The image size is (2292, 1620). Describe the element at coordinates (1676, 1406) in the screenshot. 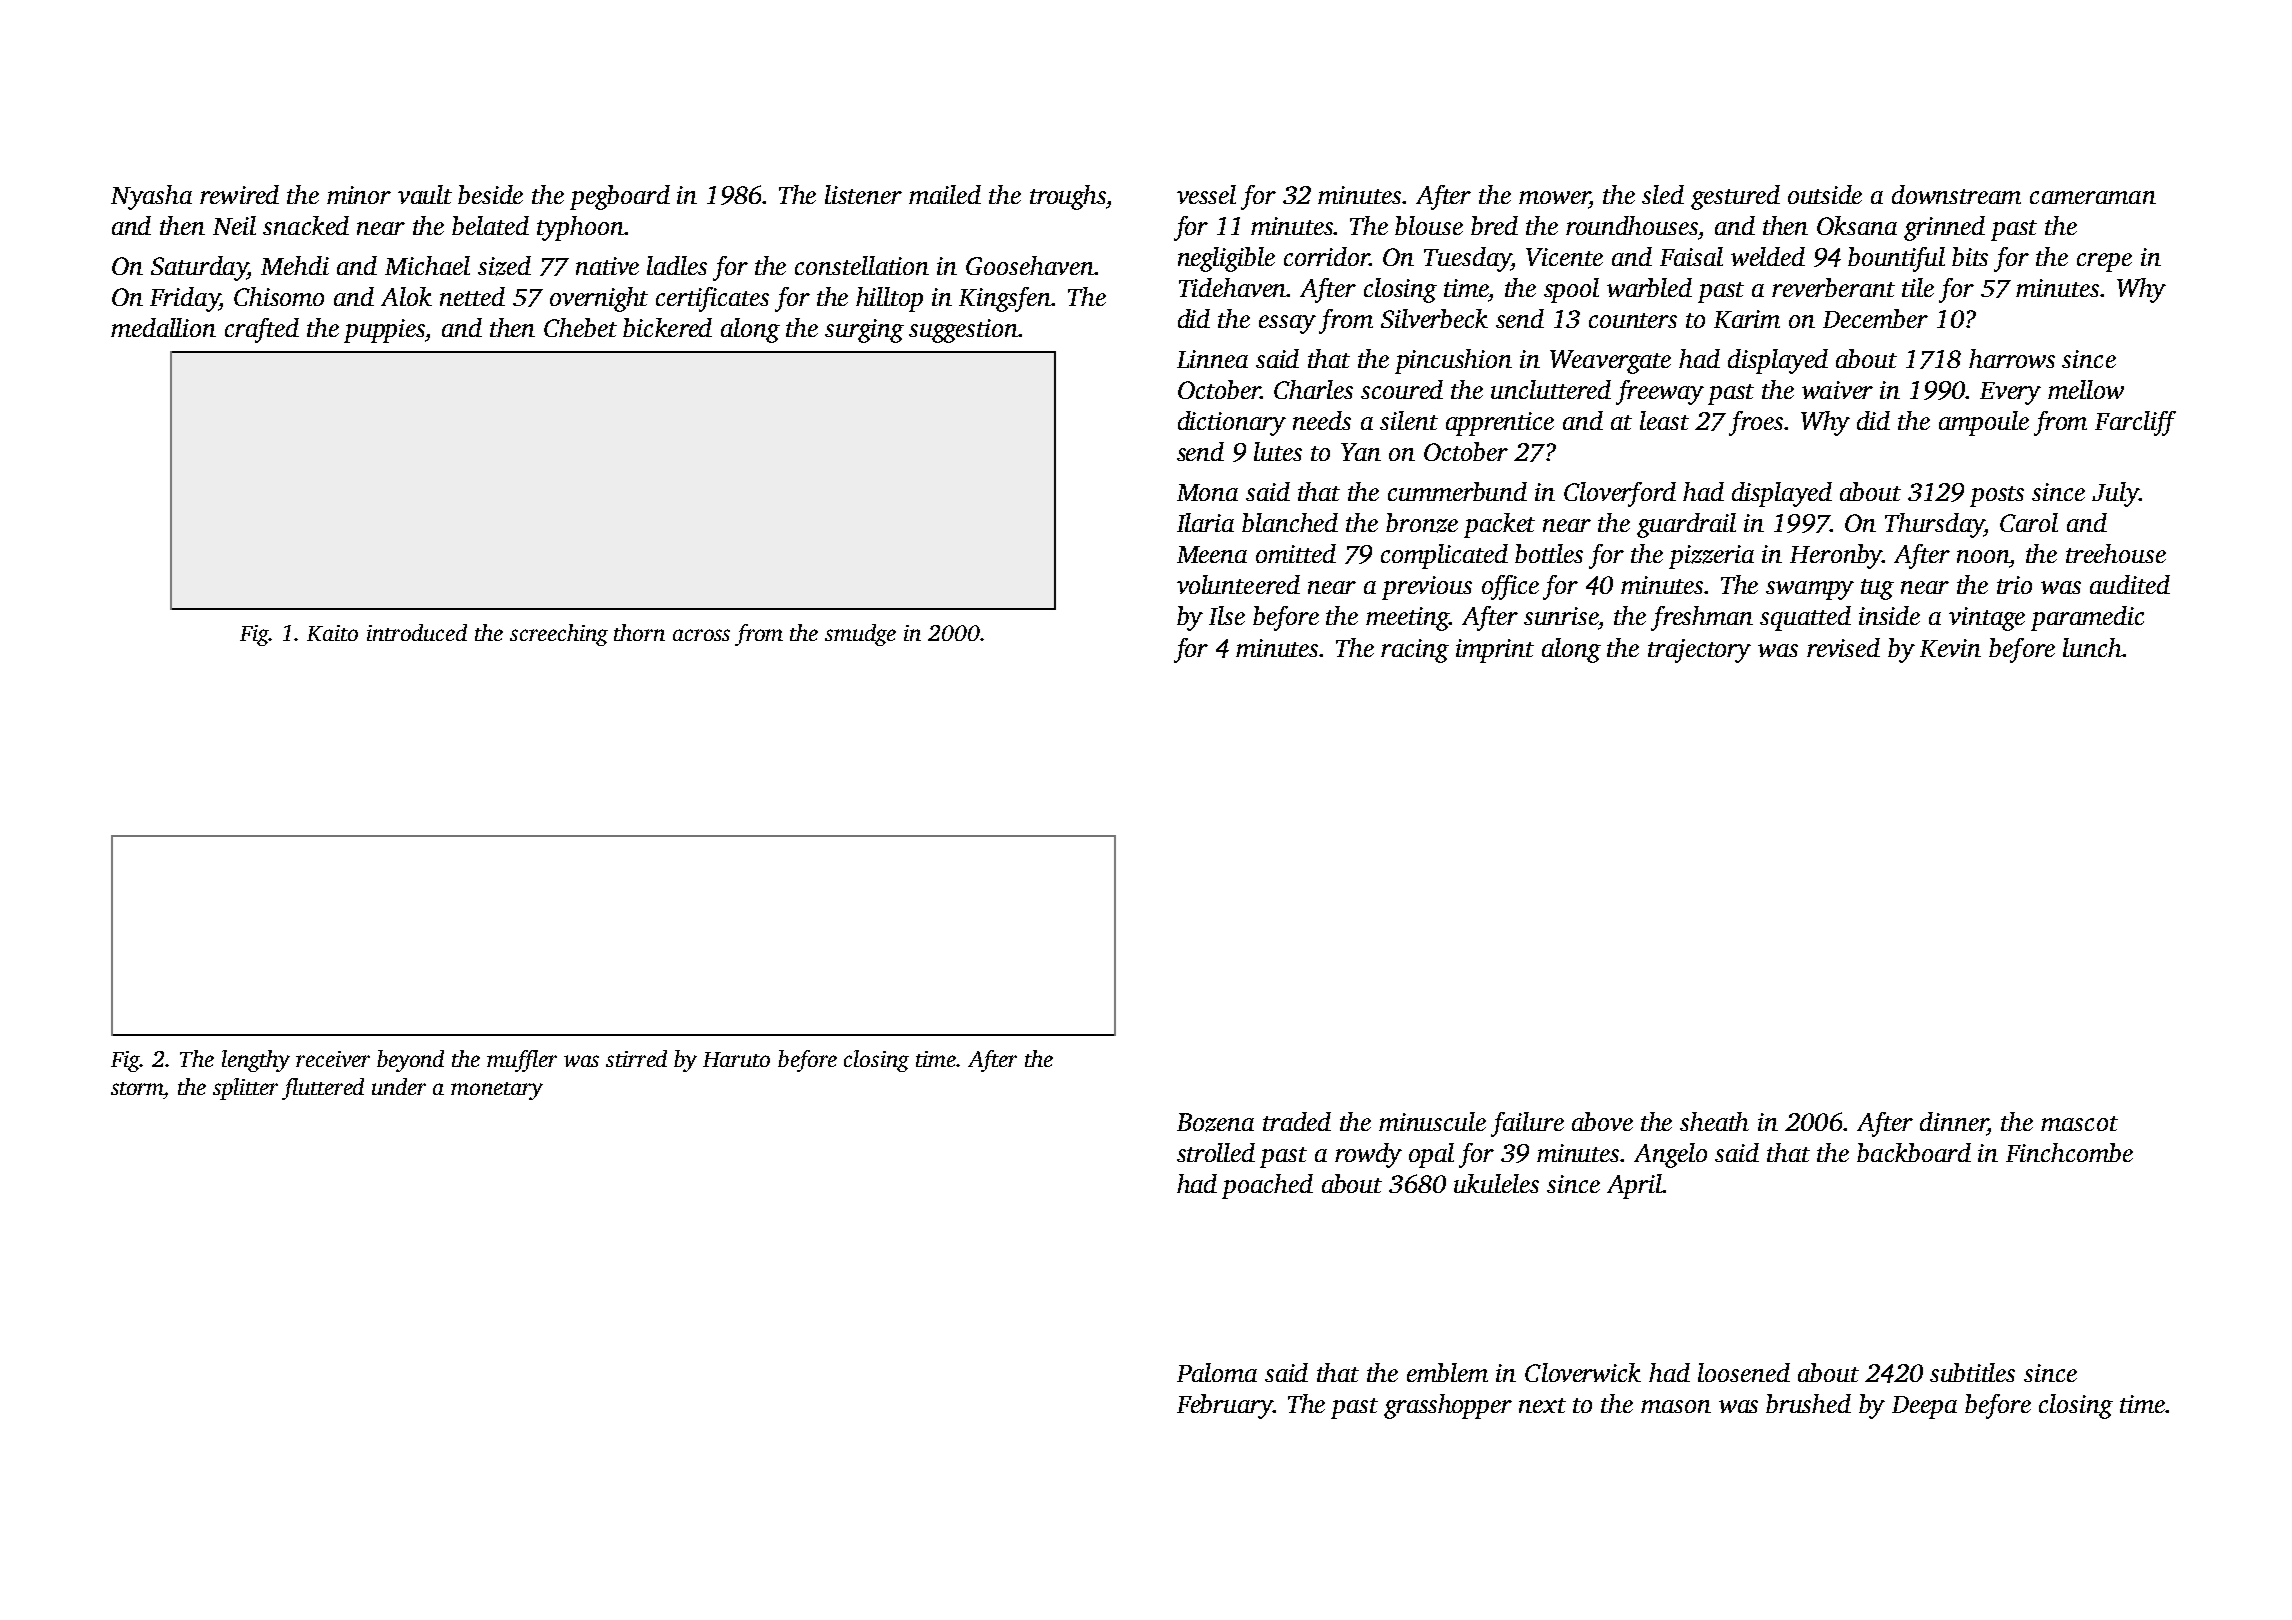

I see `mason` at that location.
